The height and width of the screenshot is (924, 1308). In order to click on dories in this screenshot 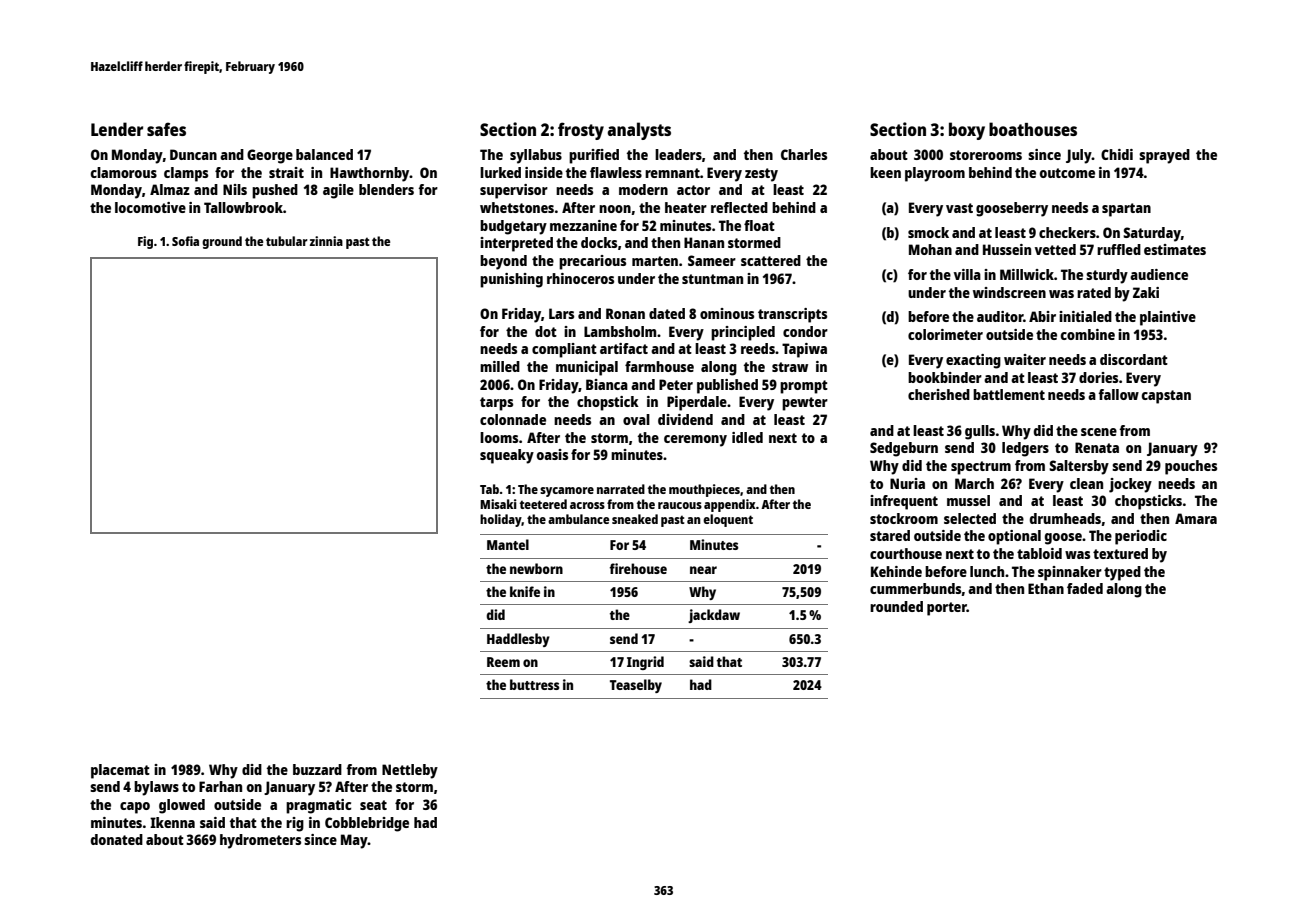, I will do `click(1098, 377)`.
